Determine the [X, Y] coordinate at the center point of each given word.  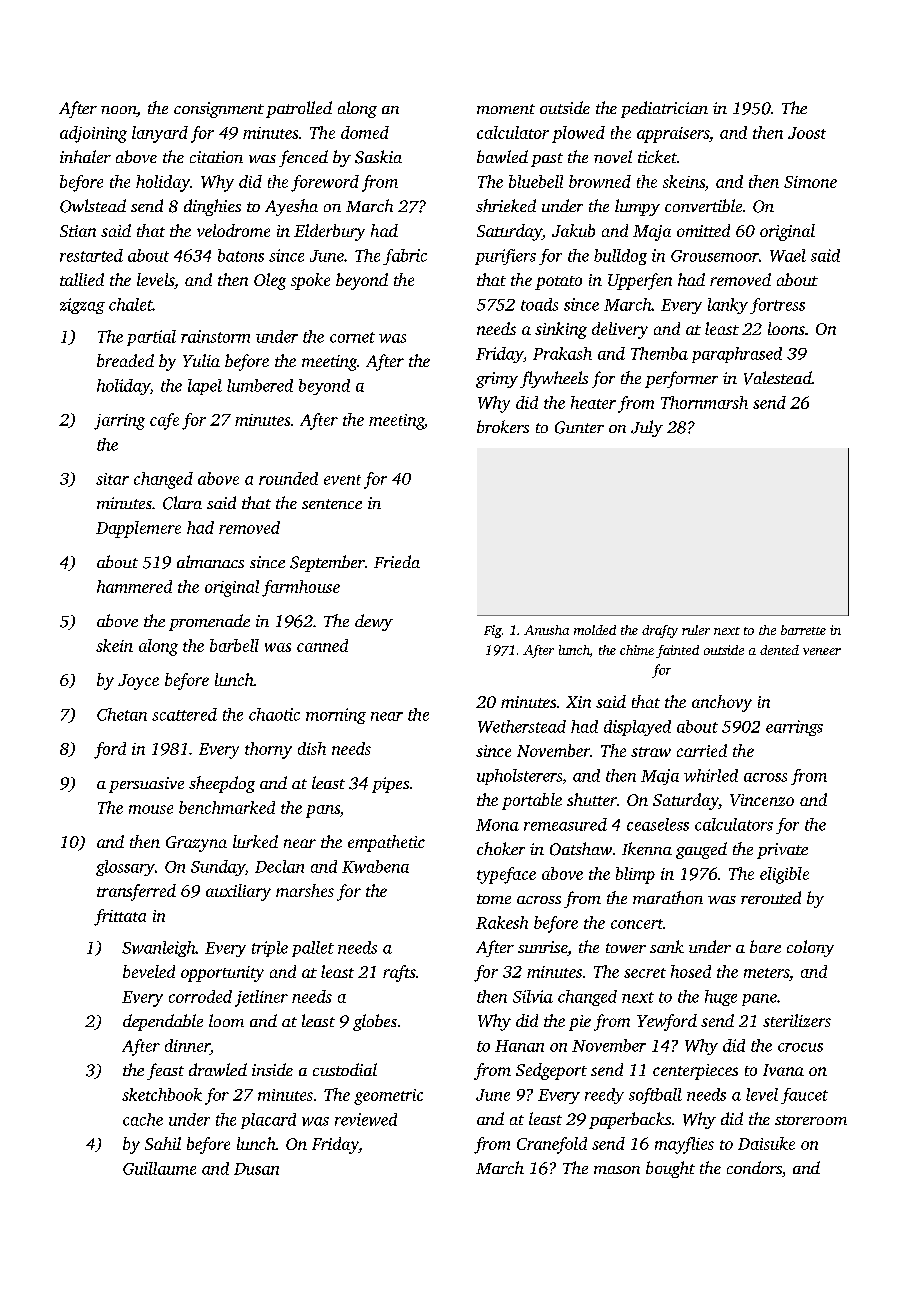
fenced [303, 158]
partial [151, 338]
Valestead [778, 378]
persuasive [146, 785]
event [342, 480]
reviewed [366, 1119]
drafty [660, 631]
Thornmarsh [704, 402]
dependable [163, 1022]
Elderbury [329, 232]
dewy [374, 622]
